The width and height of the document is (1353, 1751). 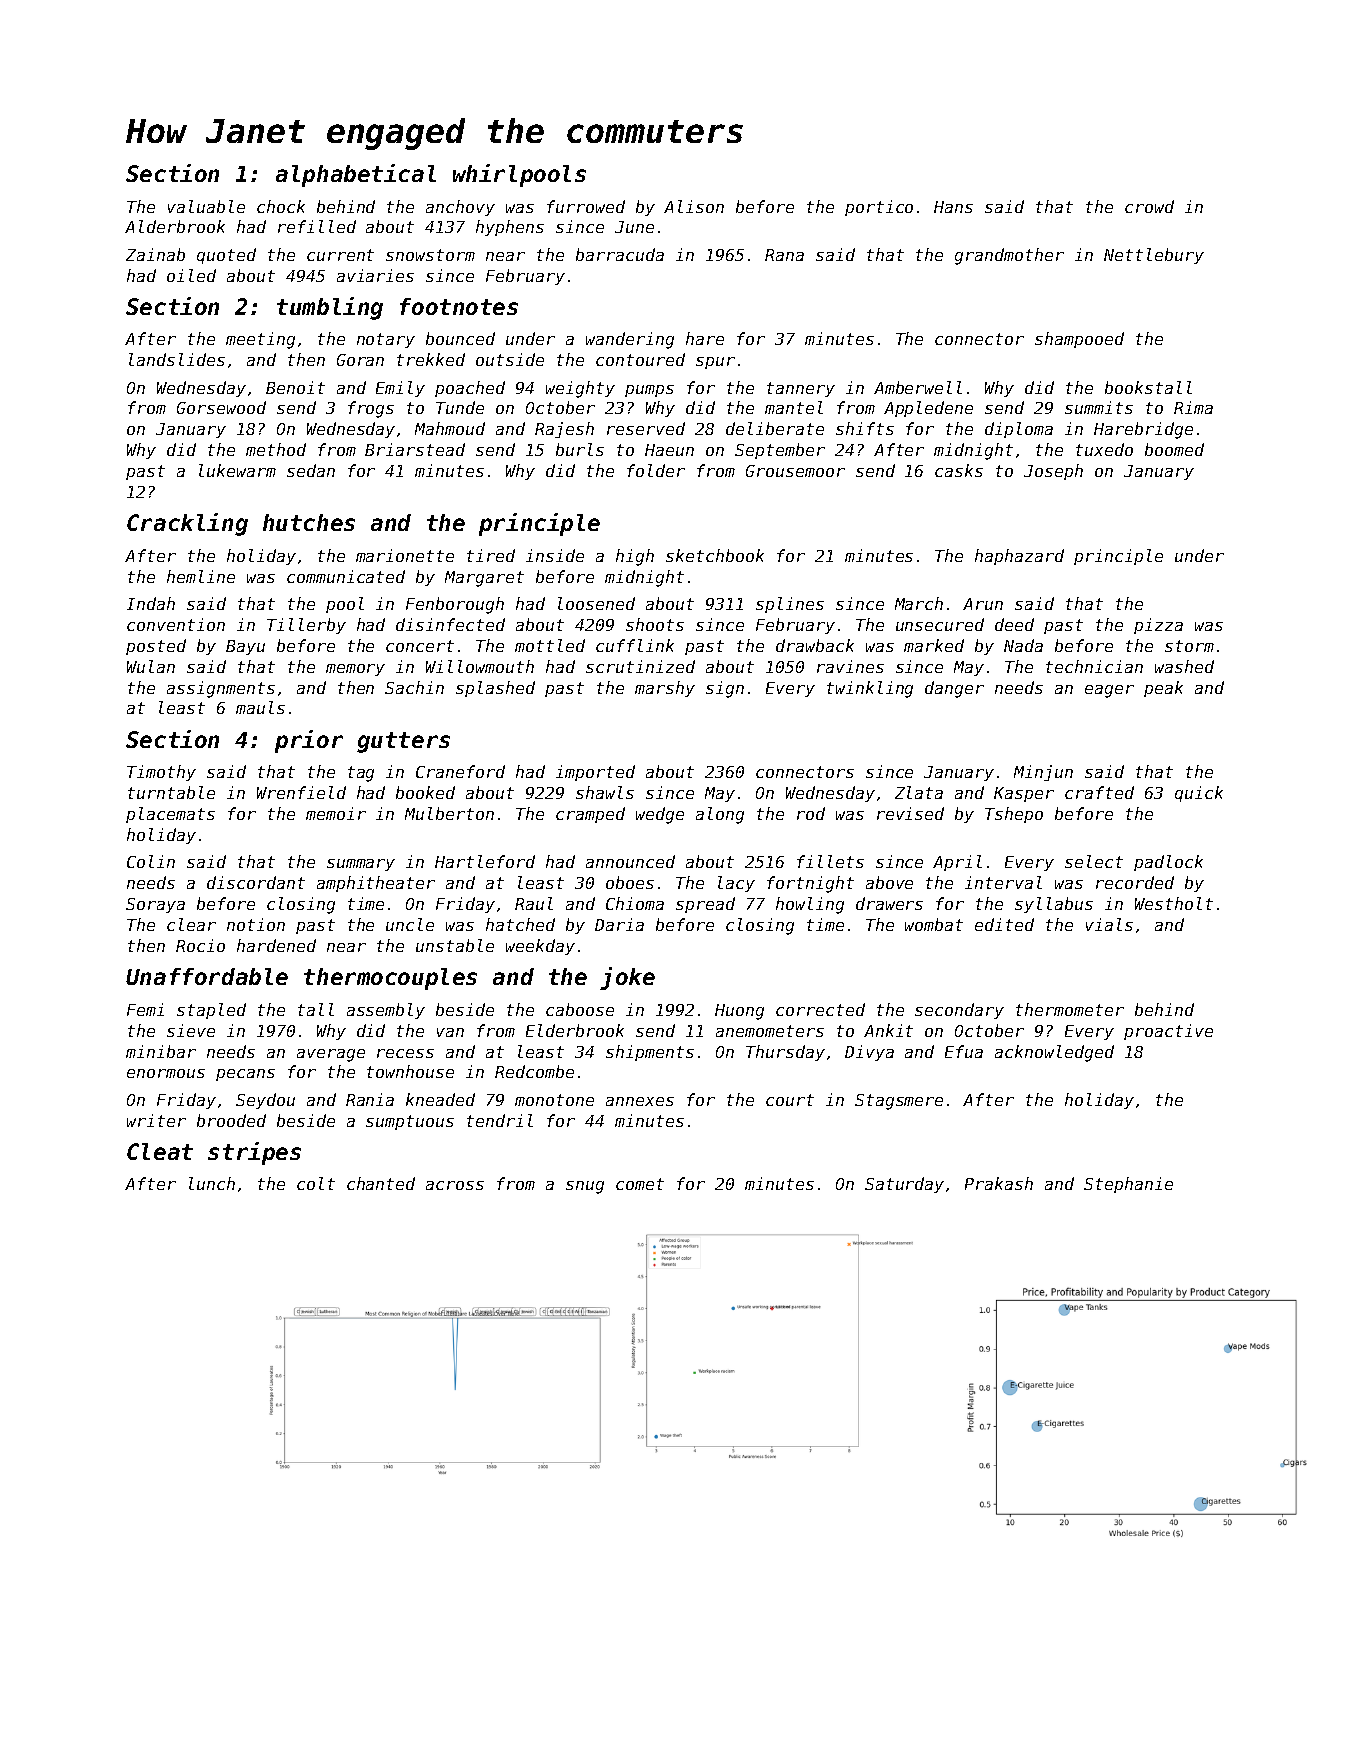 I want to click on tumbling, so click(x=330, y=308).
